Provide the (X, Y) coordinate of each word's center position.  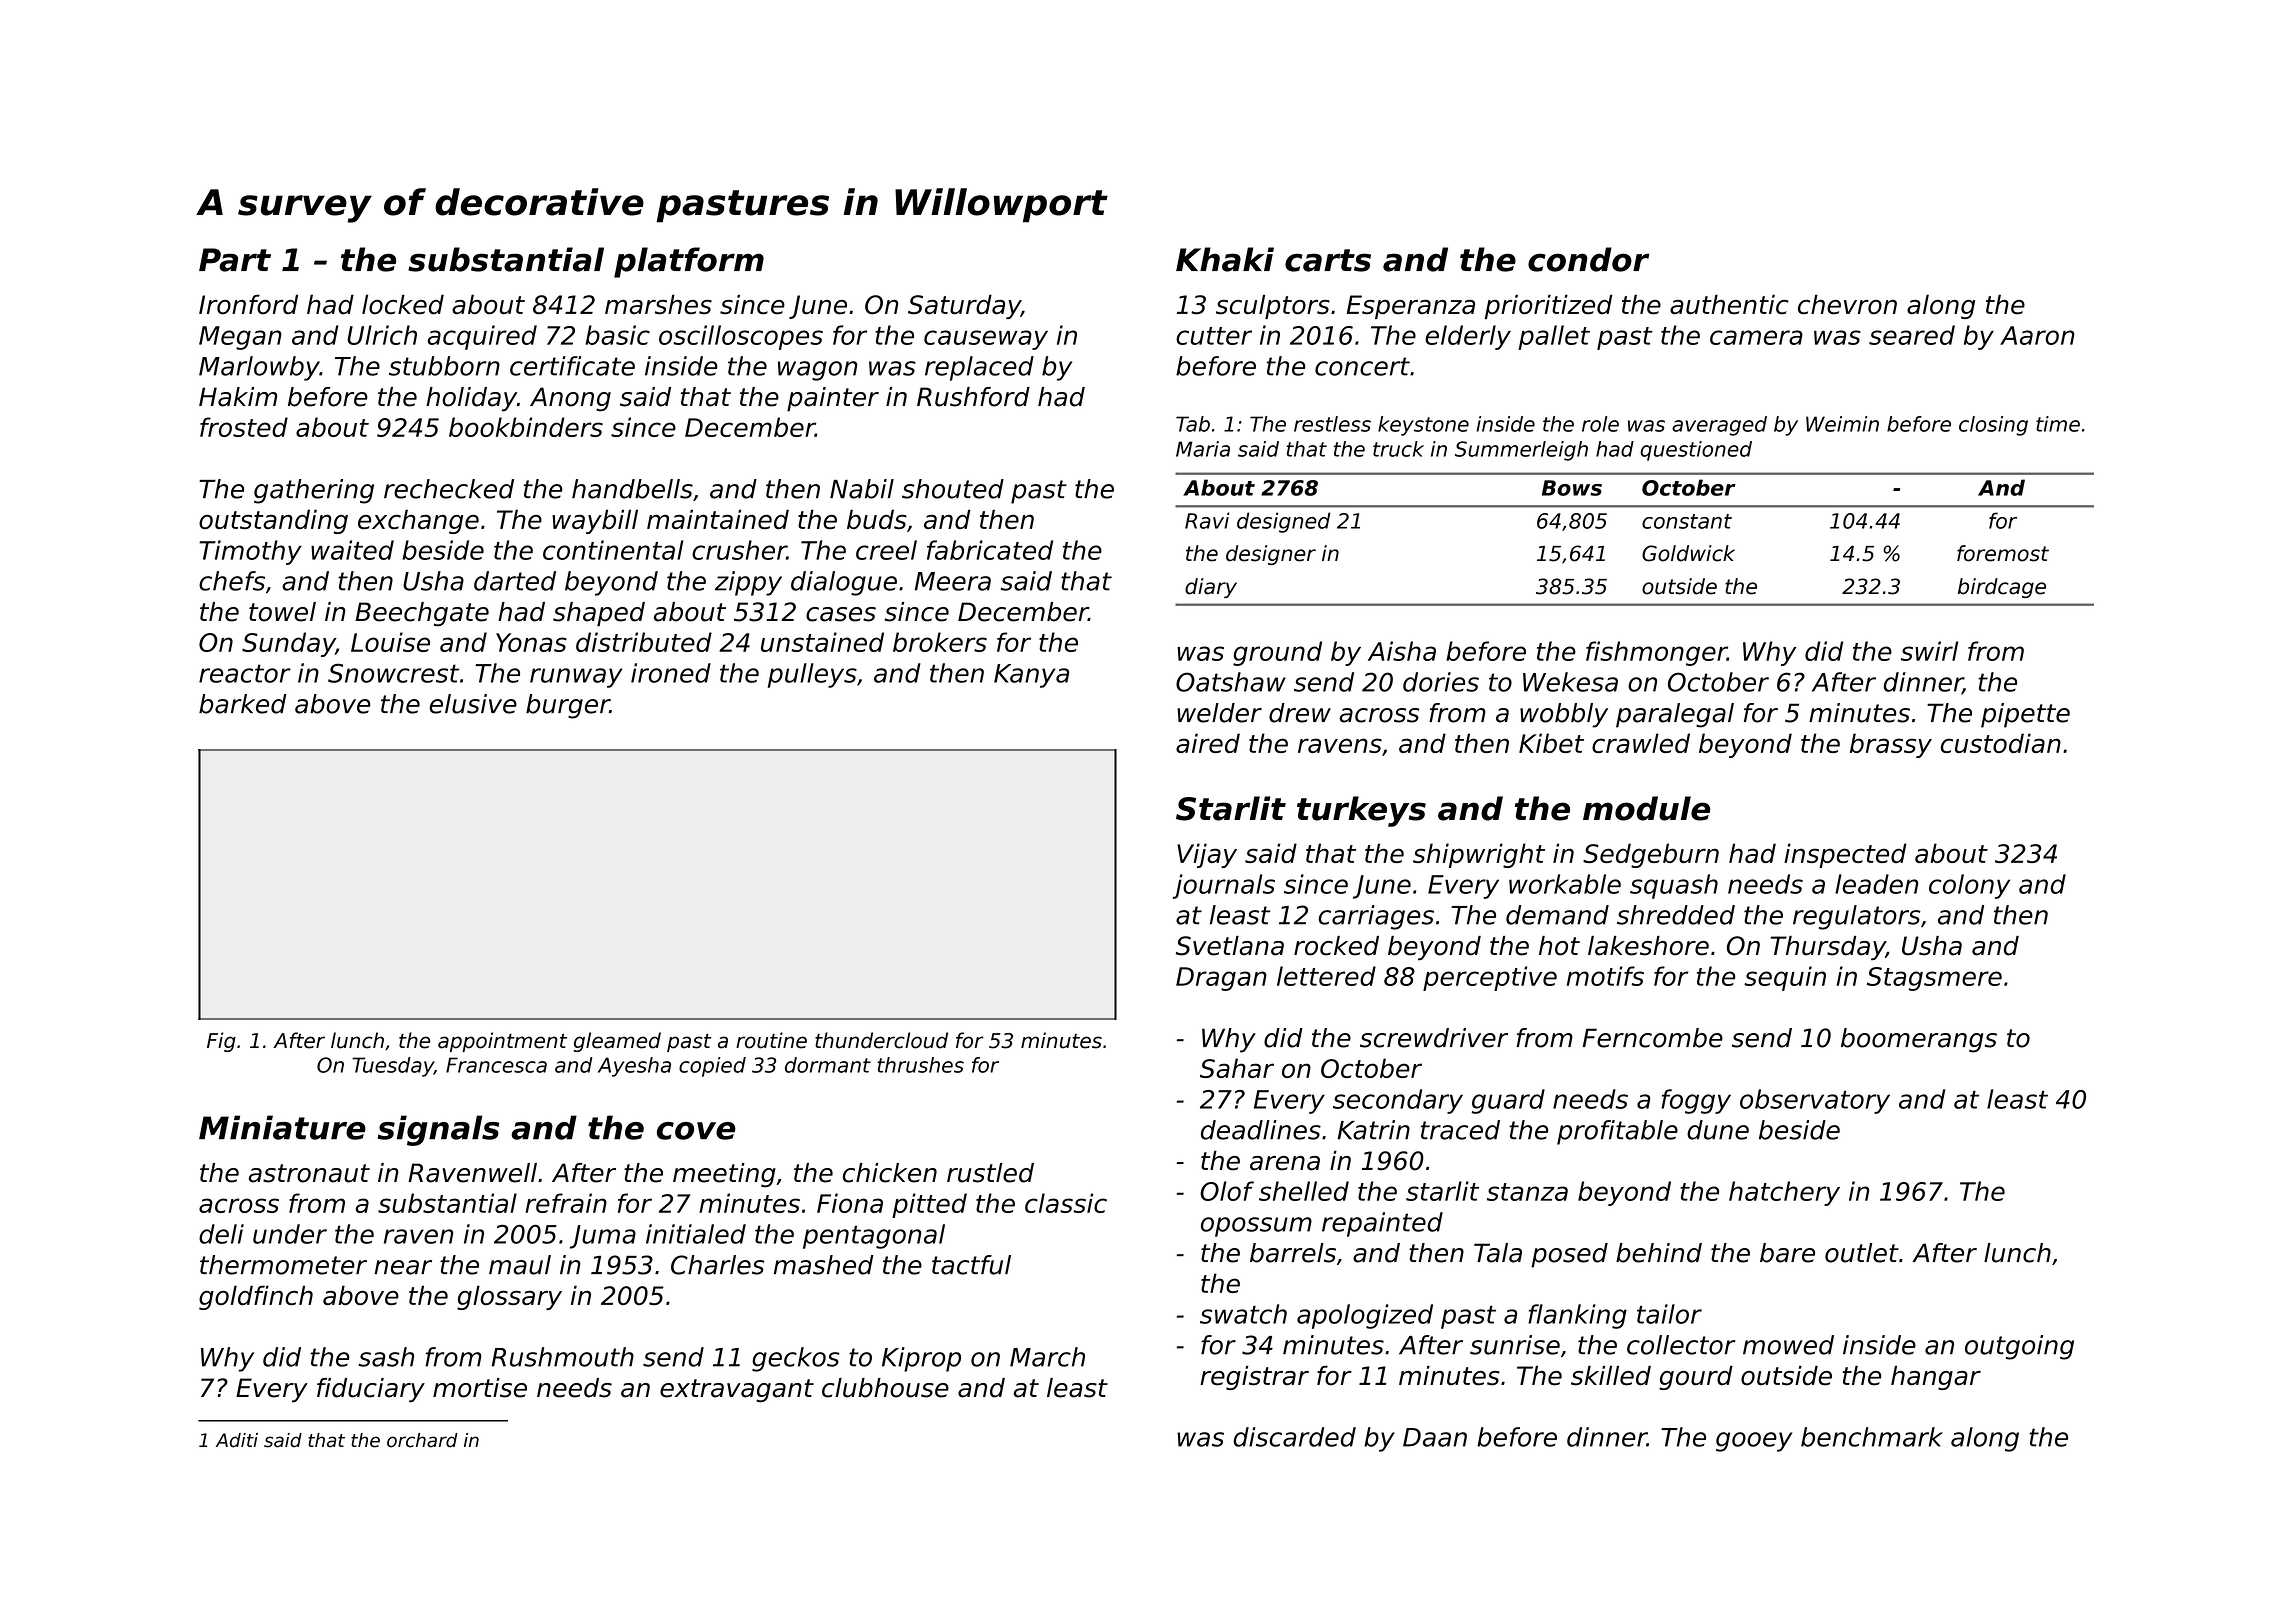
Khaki (1225, 259)
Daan (1435, 1437)
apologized (1365, 1316)
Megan (240, 338)
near (403, 1267)
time (2058, 424)
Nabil (862, 489)
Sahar (1237, 1068)
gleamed (617, 1042)
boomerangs (1919, 1040)
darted (515, 581)
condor (1589, 259)
